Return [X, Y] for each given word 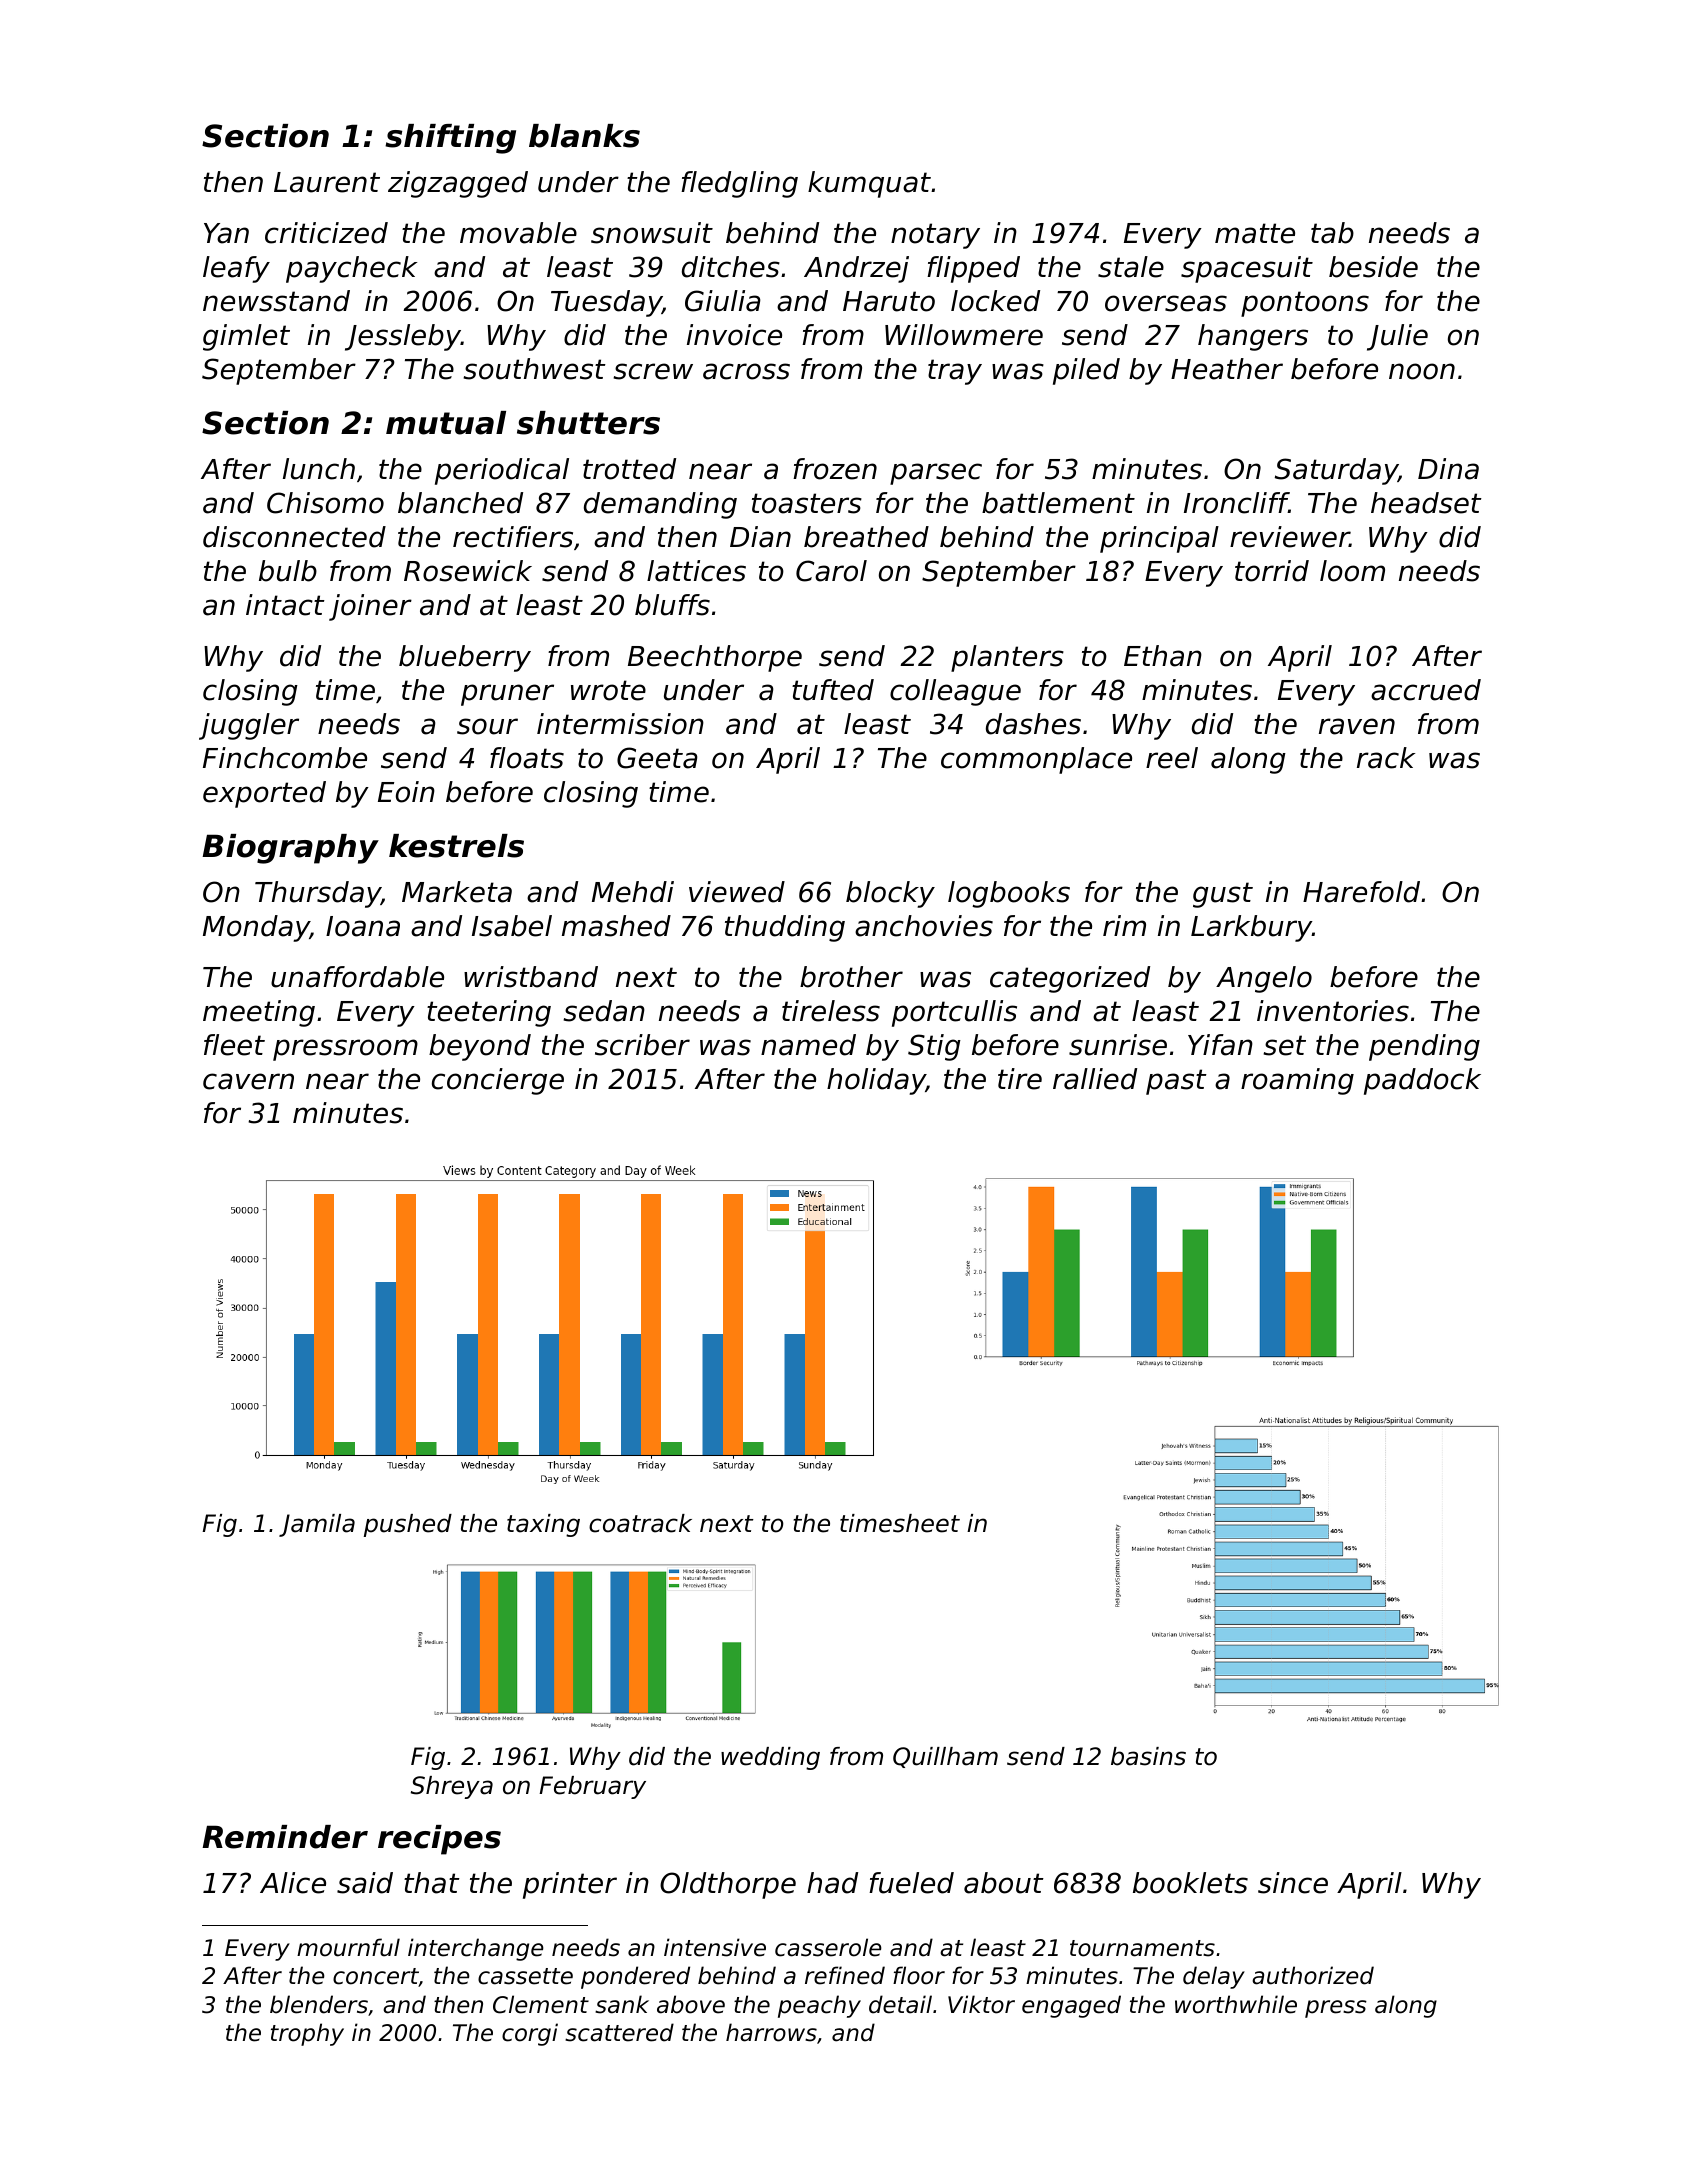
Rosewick [468, 571]
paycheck [351, 269]
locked [995, 301]
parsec [936, 474]
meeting [259, 1013]
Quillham [945, 1757]
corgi [530, 2034]
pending [1424, 1047]
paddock [1422, 1081]
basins [1148, 1756]
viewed [737, 892]
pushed [408, 1525]
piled [1086, 371]
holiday [876, 1081]
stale [1131, 267]
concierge [498, 1081]
